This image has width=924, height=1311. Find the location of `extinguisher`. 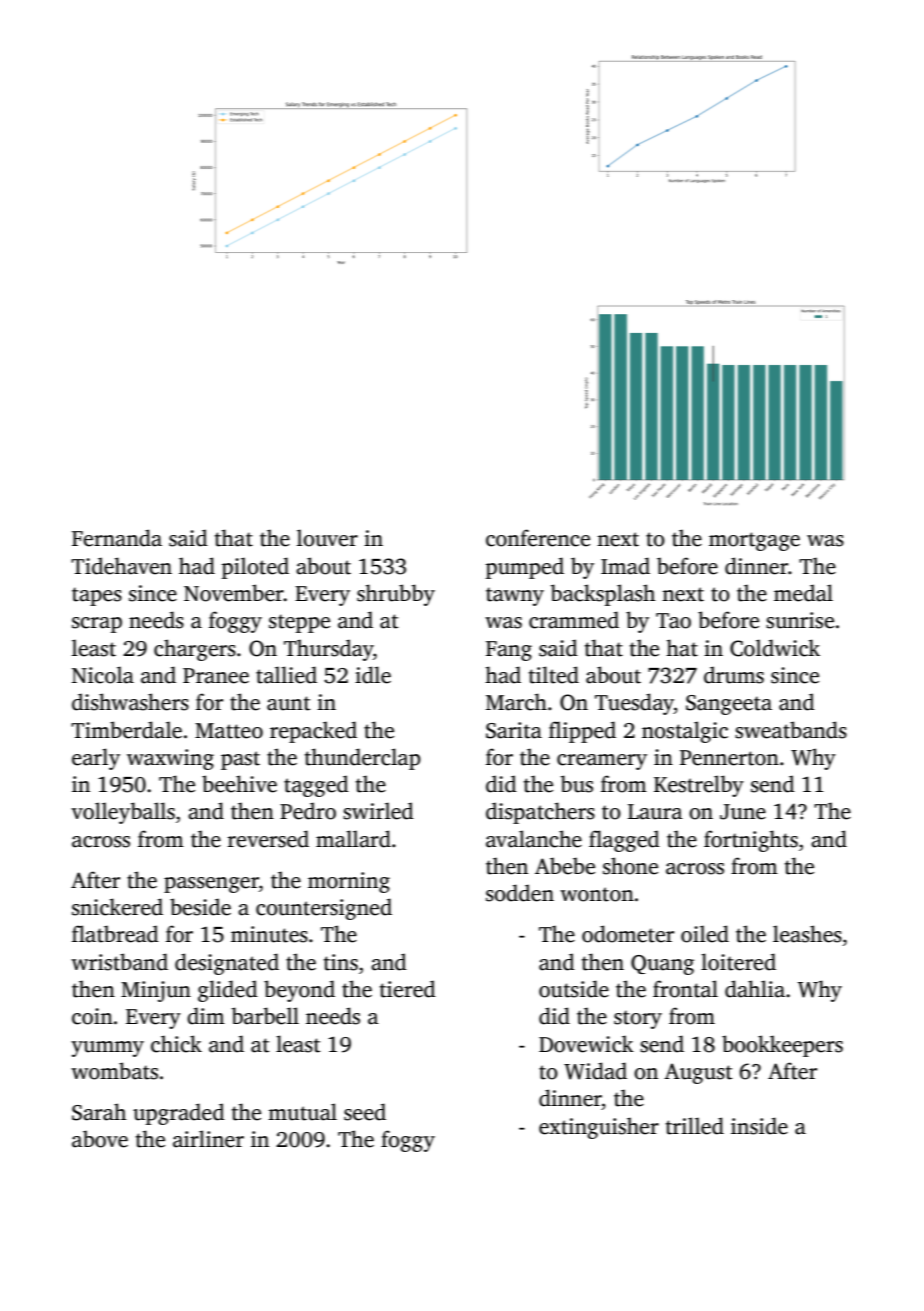

extinguisher is located at coordinates (599, 1128).
